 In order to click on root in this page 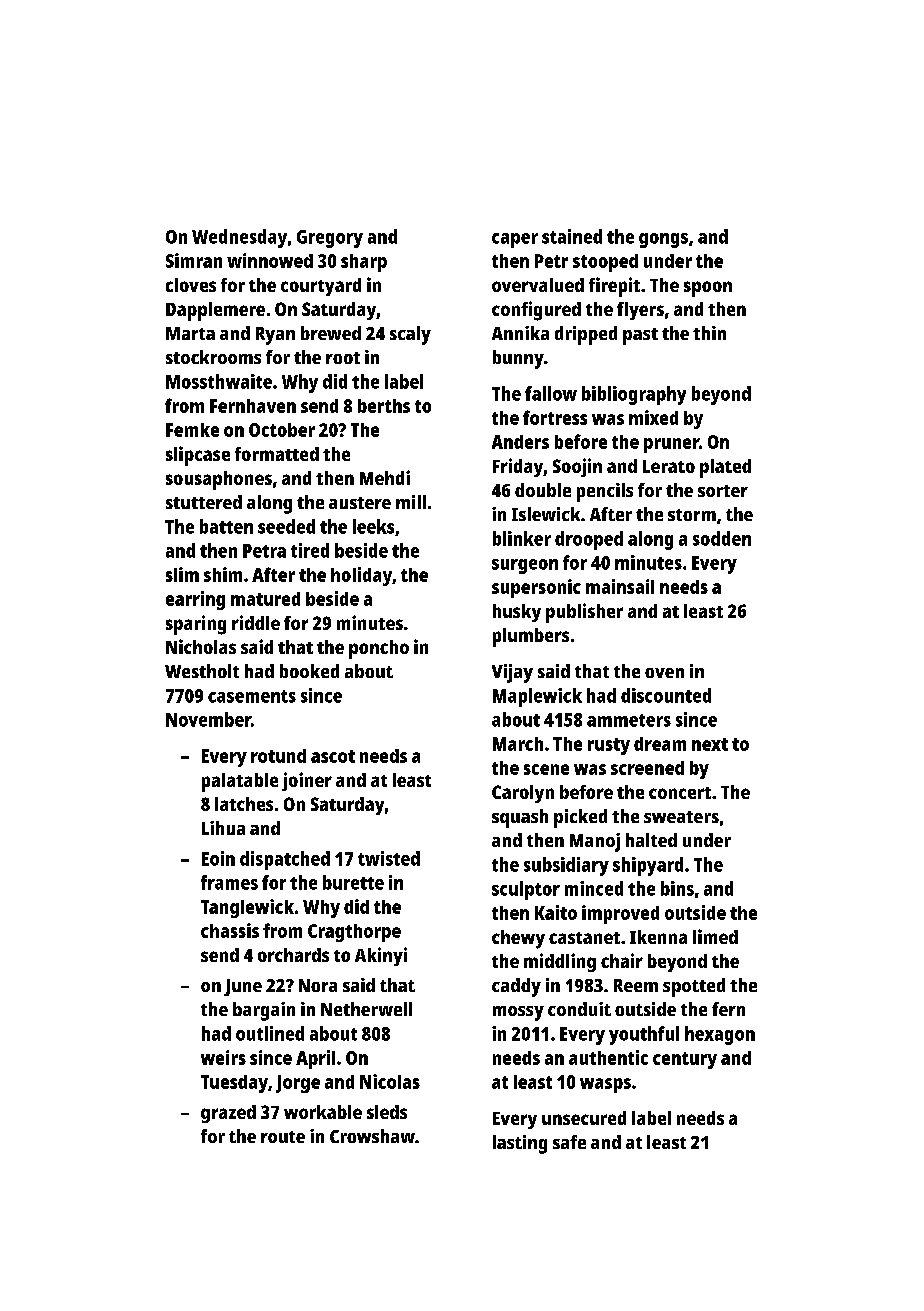, I will do `click(343, 358)`.
